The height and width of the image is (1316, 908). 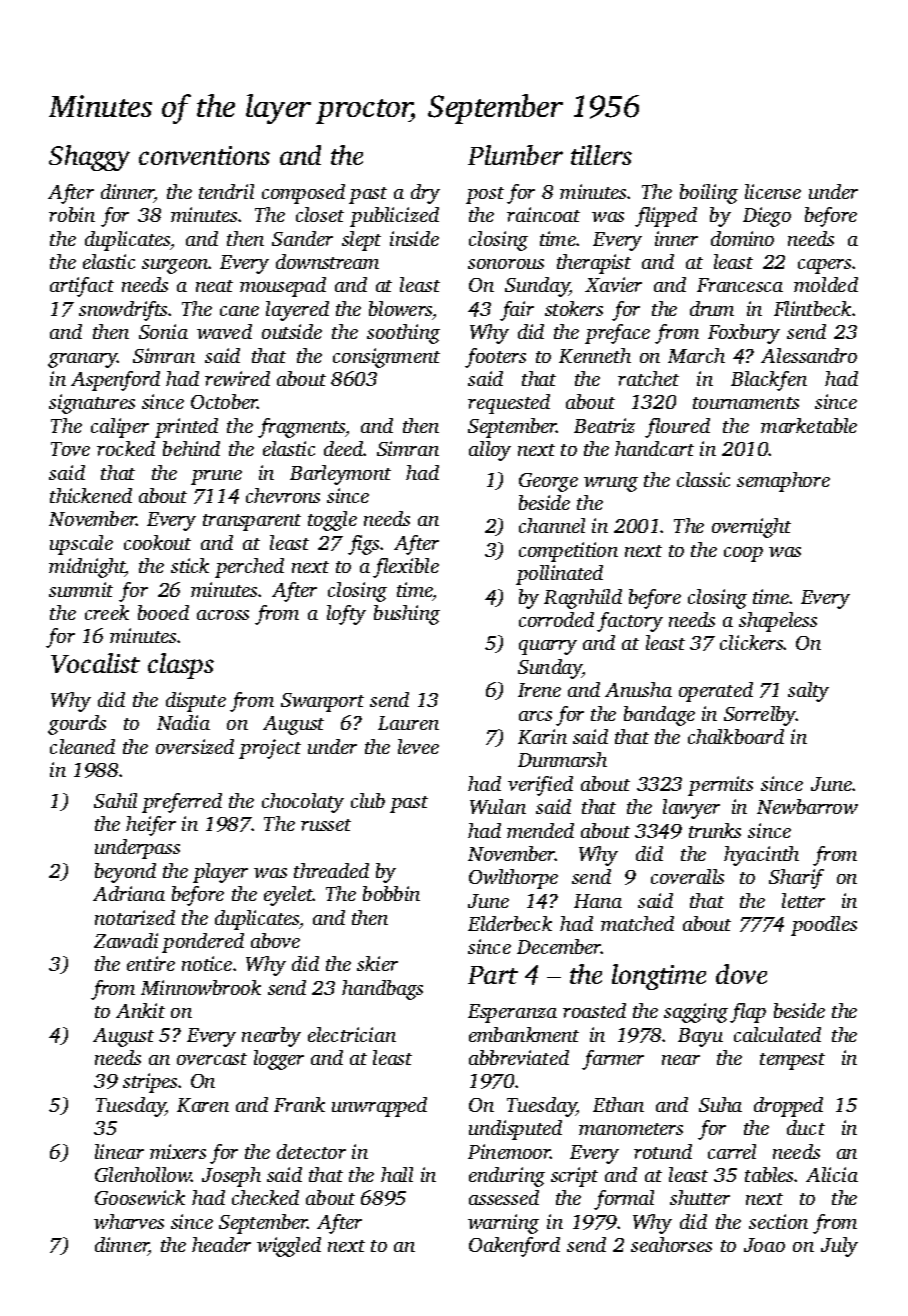 What do you see at coordinates (368, 800) in the image?
I see `club` at bounding box center [368, 800].
